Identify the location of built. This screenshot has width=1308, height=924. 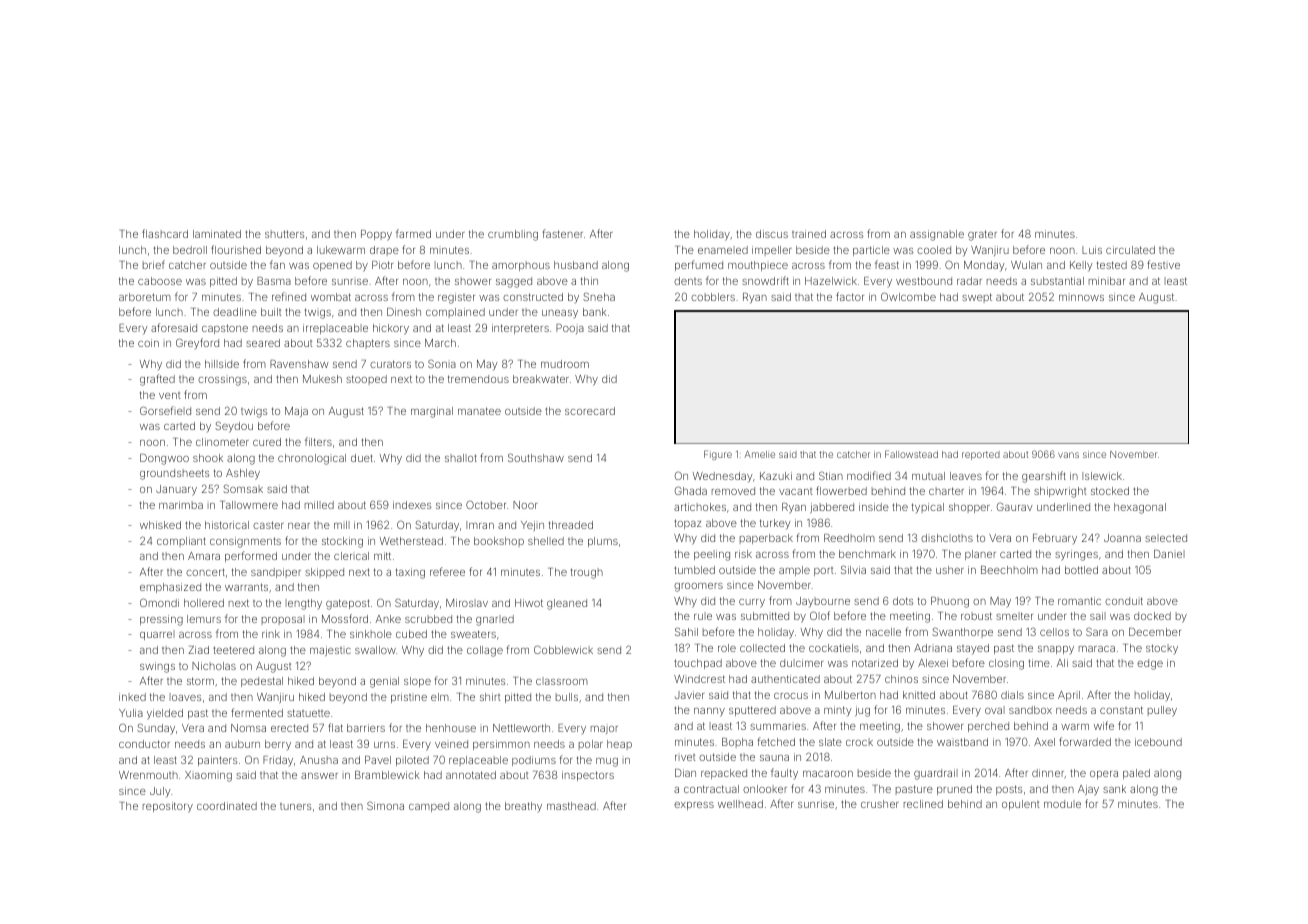
(271, 312).
